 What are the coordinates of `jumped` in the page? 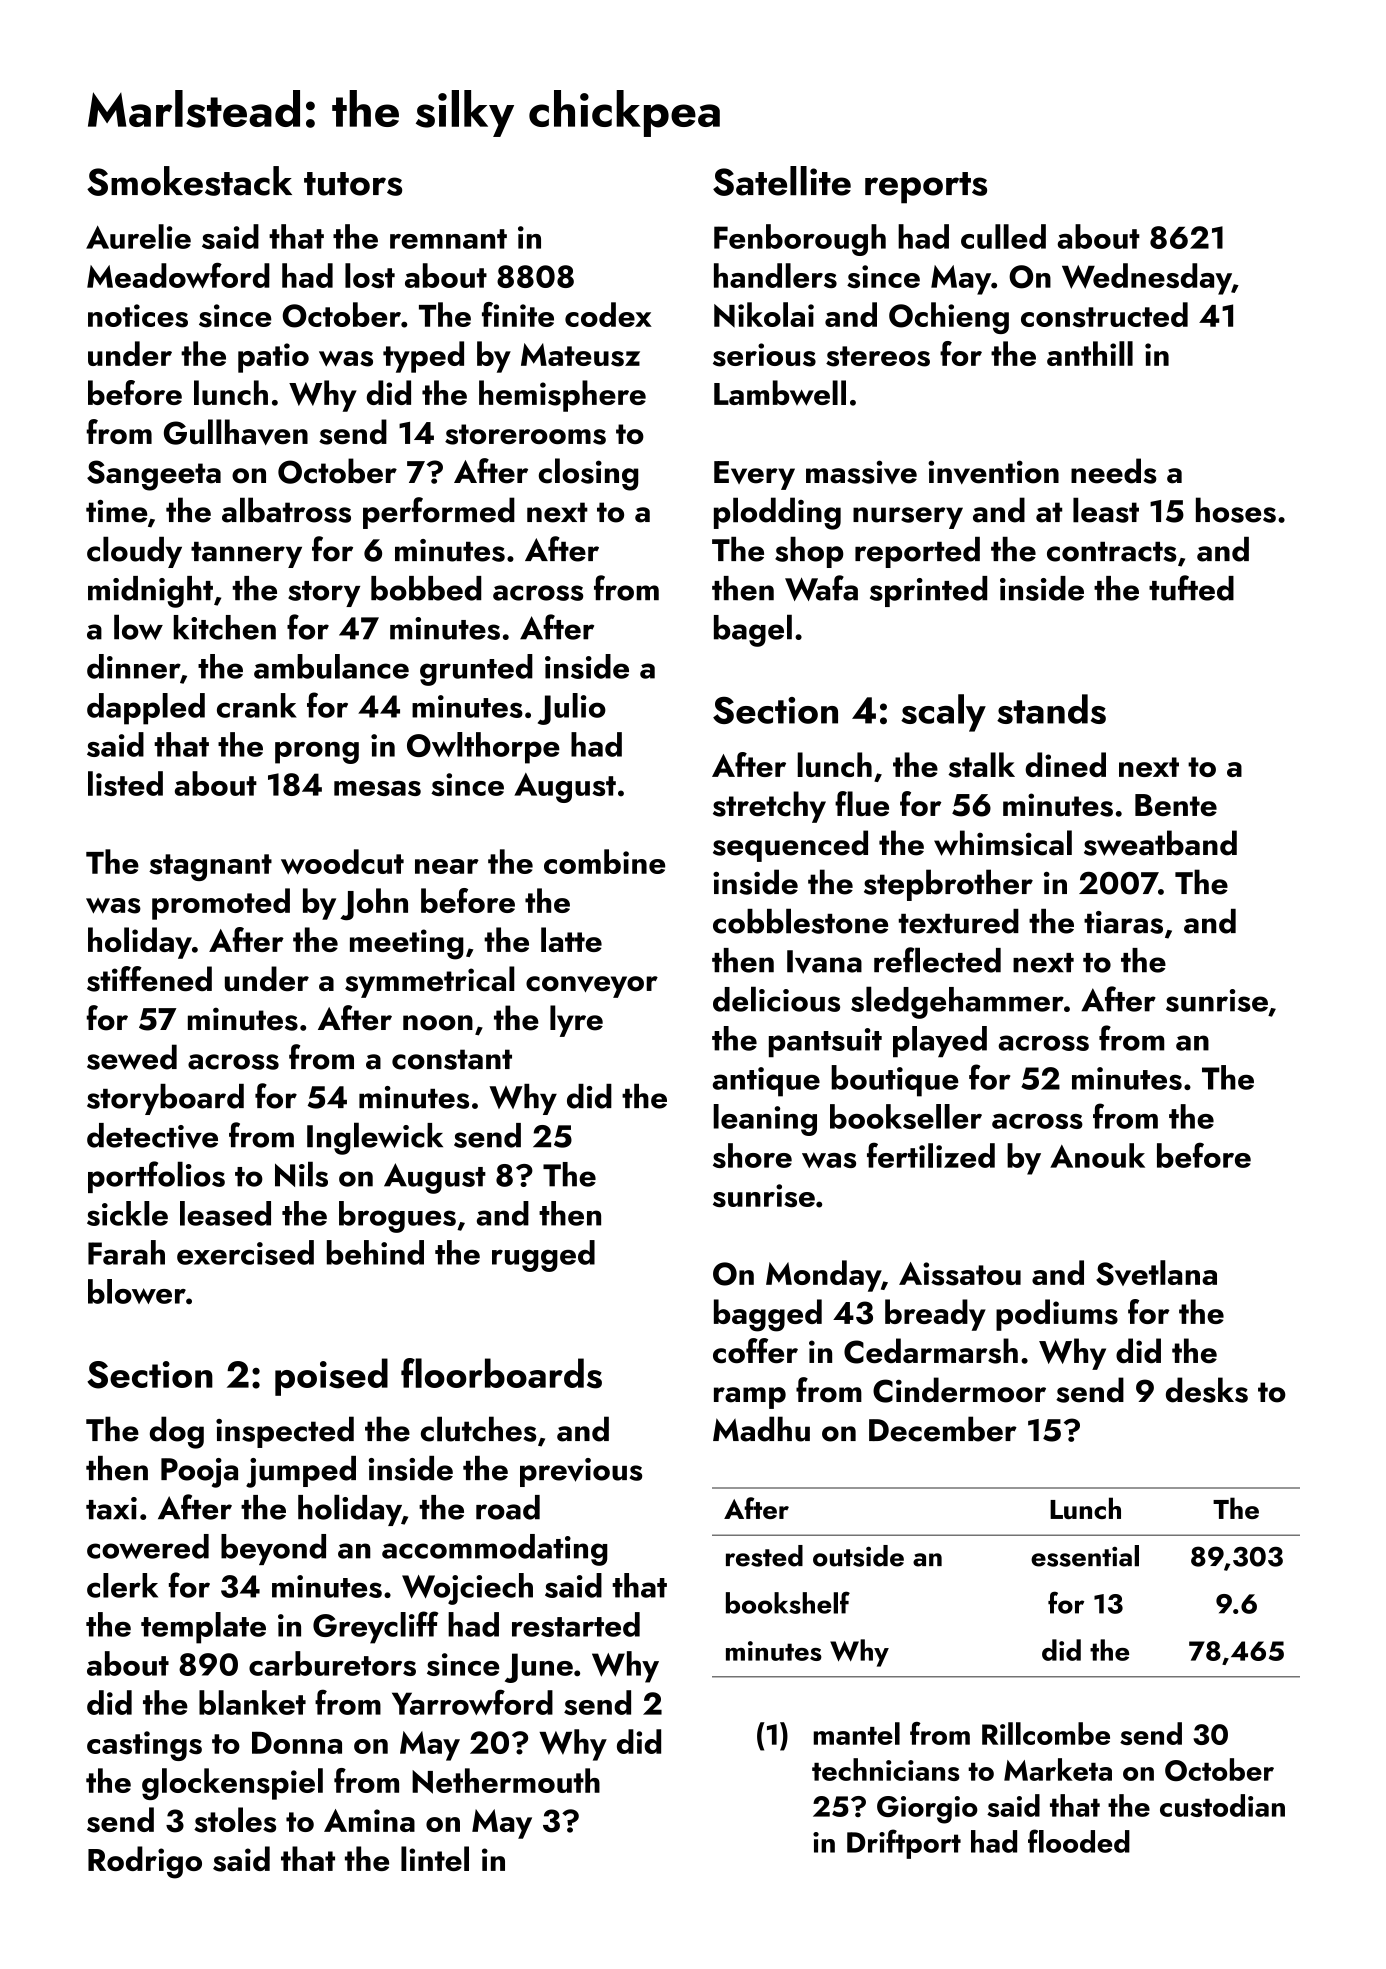 It's located at (301, 1472).
